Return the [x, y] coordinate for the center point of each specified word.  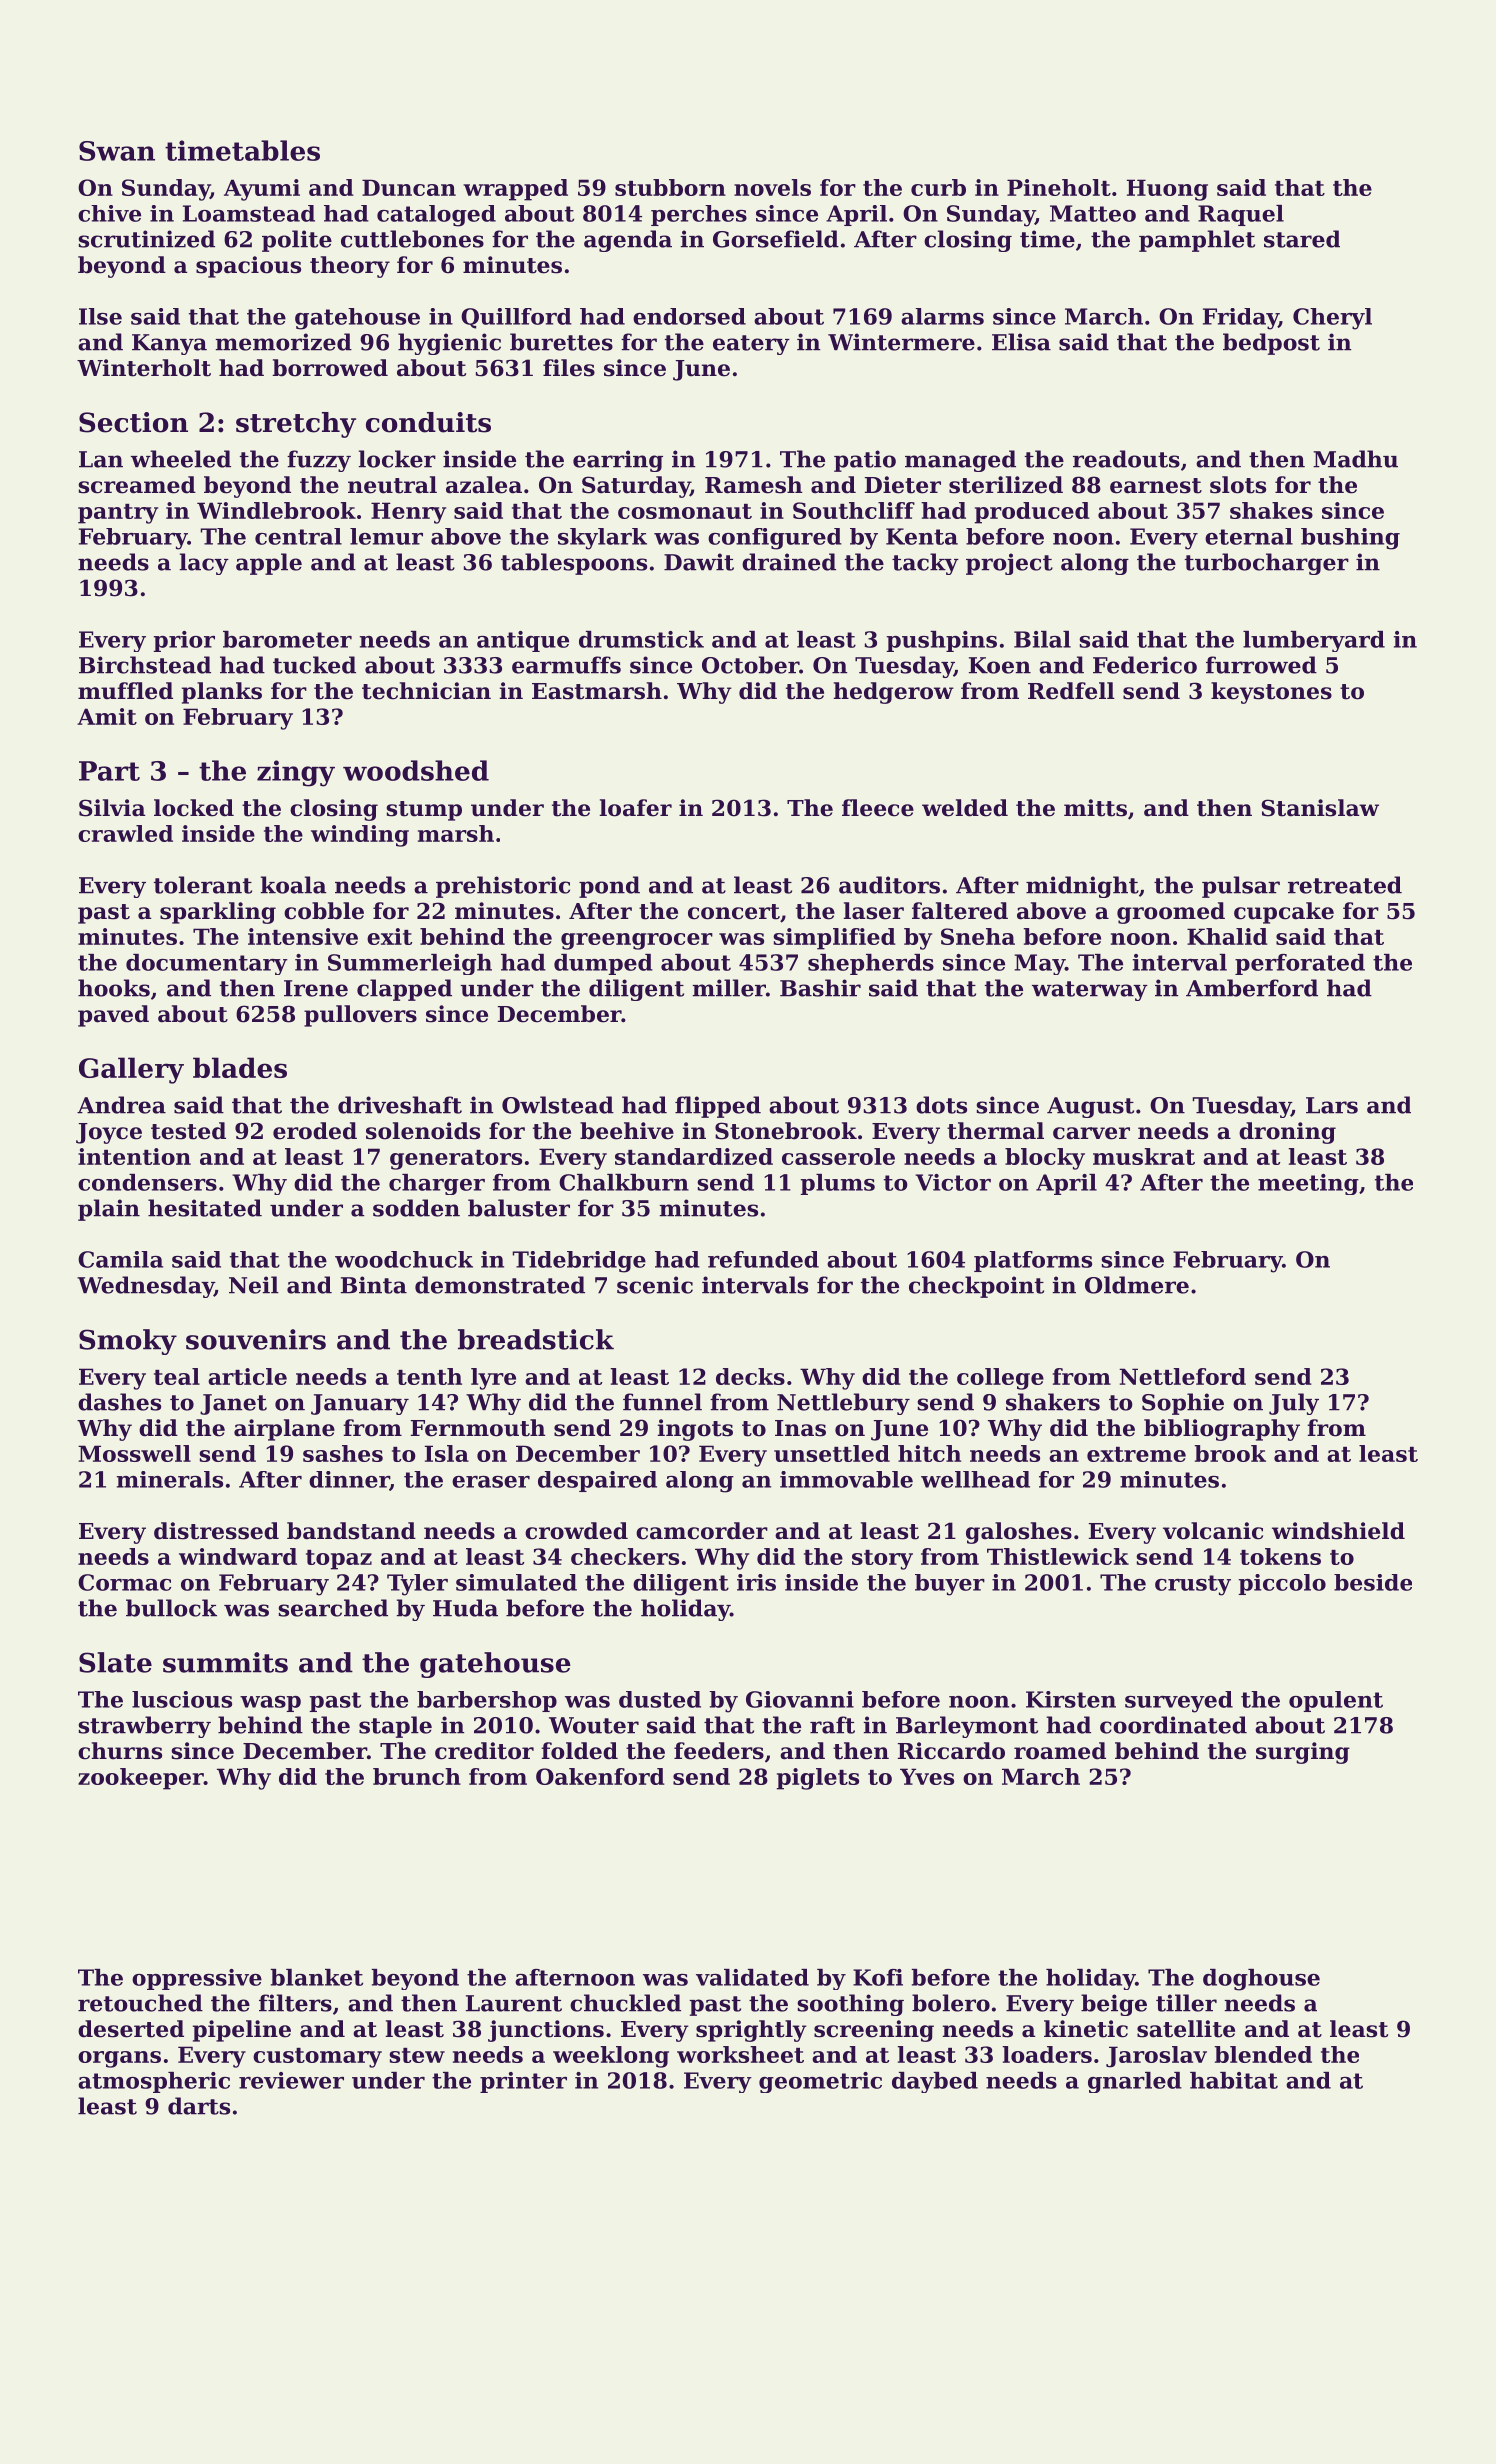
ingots [695, 1430]
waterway [1090, 991]
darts [199, 2106]
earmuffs [566, 665]
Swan [117, 151]
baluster [519, 1208]
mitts [1095, 808]
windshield [1338, 1531]
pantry [118, 514]
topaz [339, 1560]
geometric [820, 2082]
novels [772, 187]
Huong [1167, 190]
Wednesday [145, 1287]
